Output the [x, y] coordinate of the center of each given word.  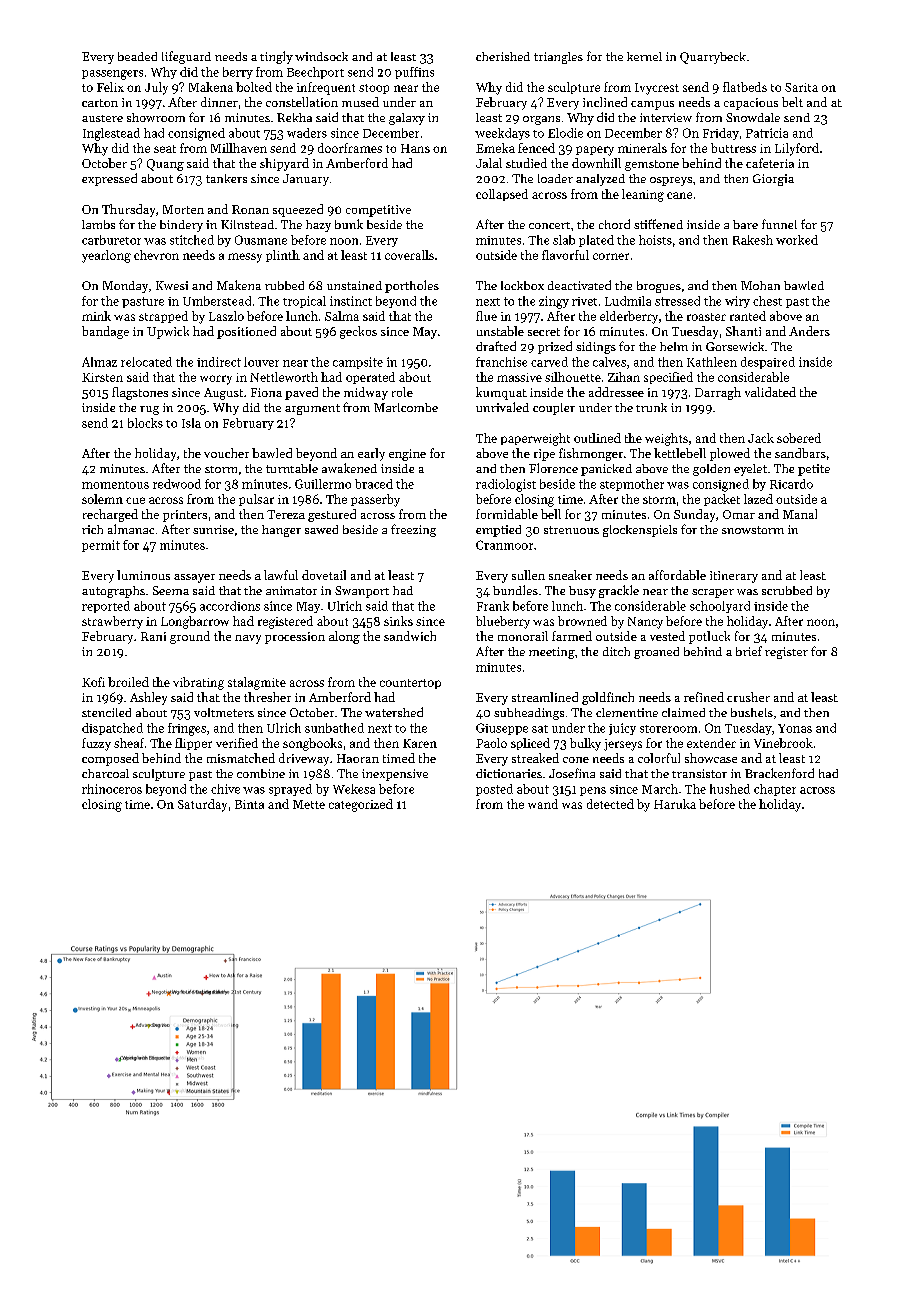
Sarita [801, 87]
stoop [374, 89]
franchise [501, 362]
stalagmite [257, 683]
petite [814, 470]
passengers [112, 75]
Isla [191, 423]
